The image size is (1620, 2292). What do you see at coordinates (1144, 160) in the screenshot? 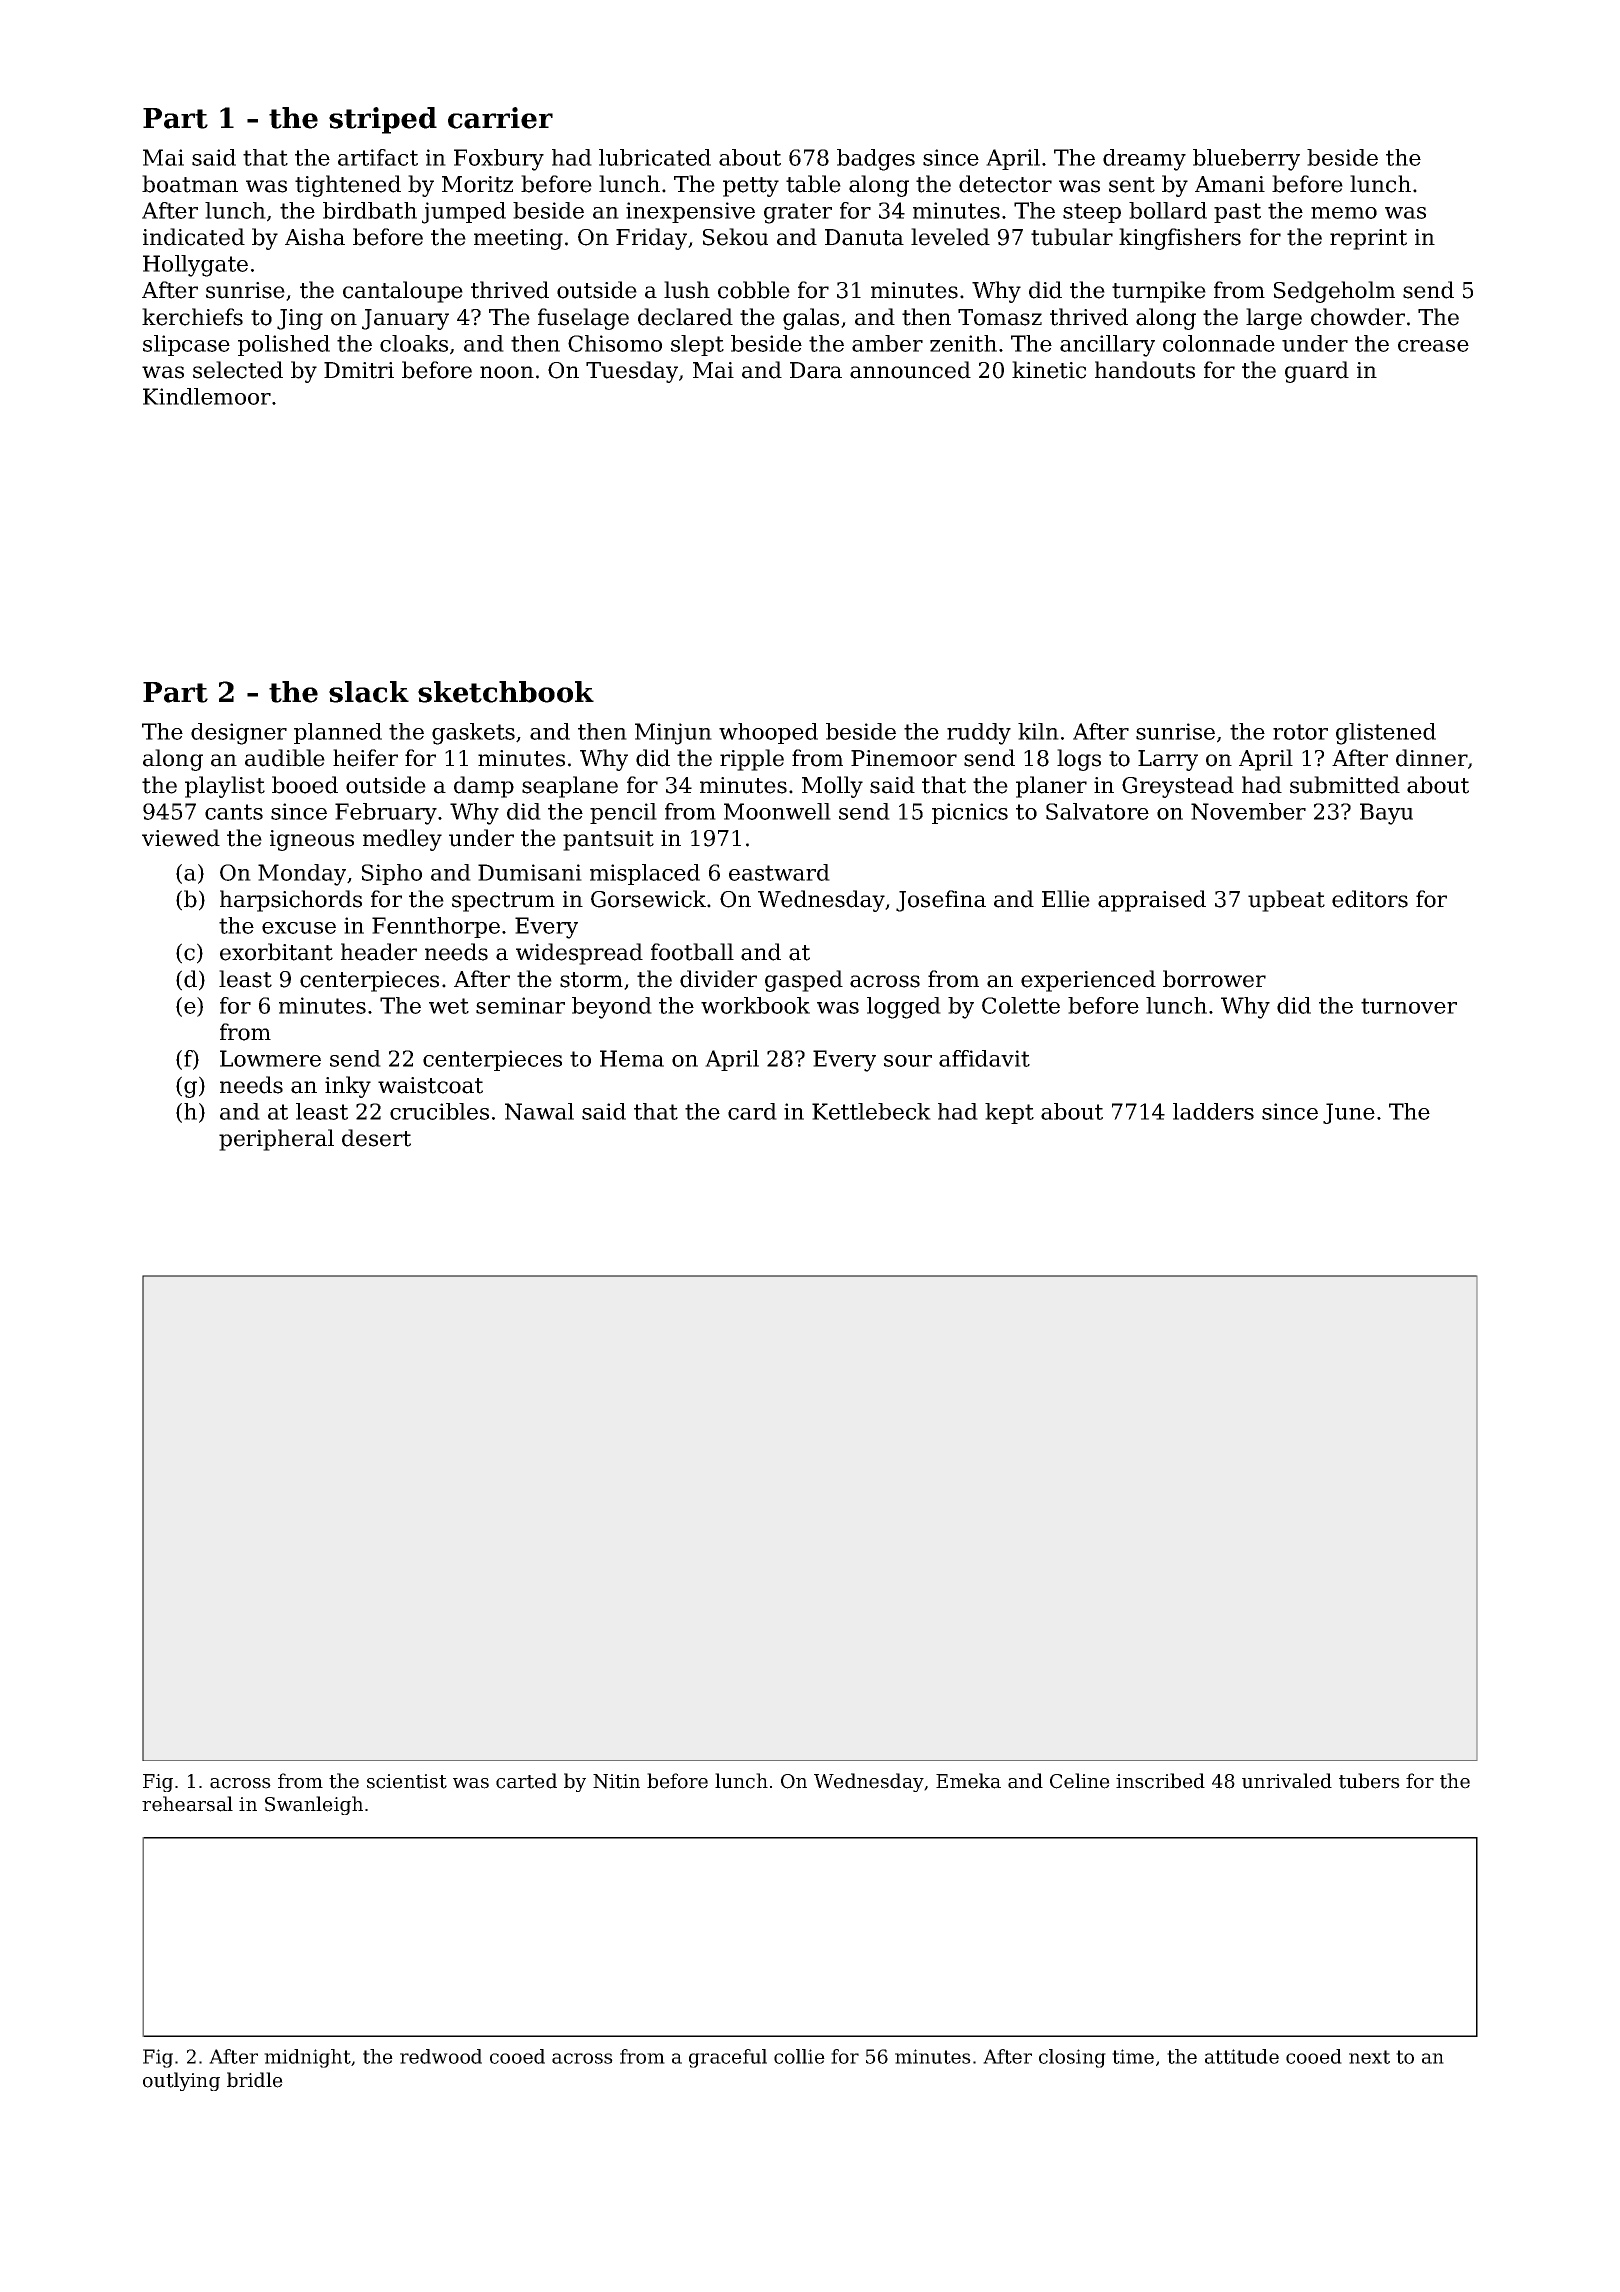
I see `dreamy` at bounding box center [1144, 160].
